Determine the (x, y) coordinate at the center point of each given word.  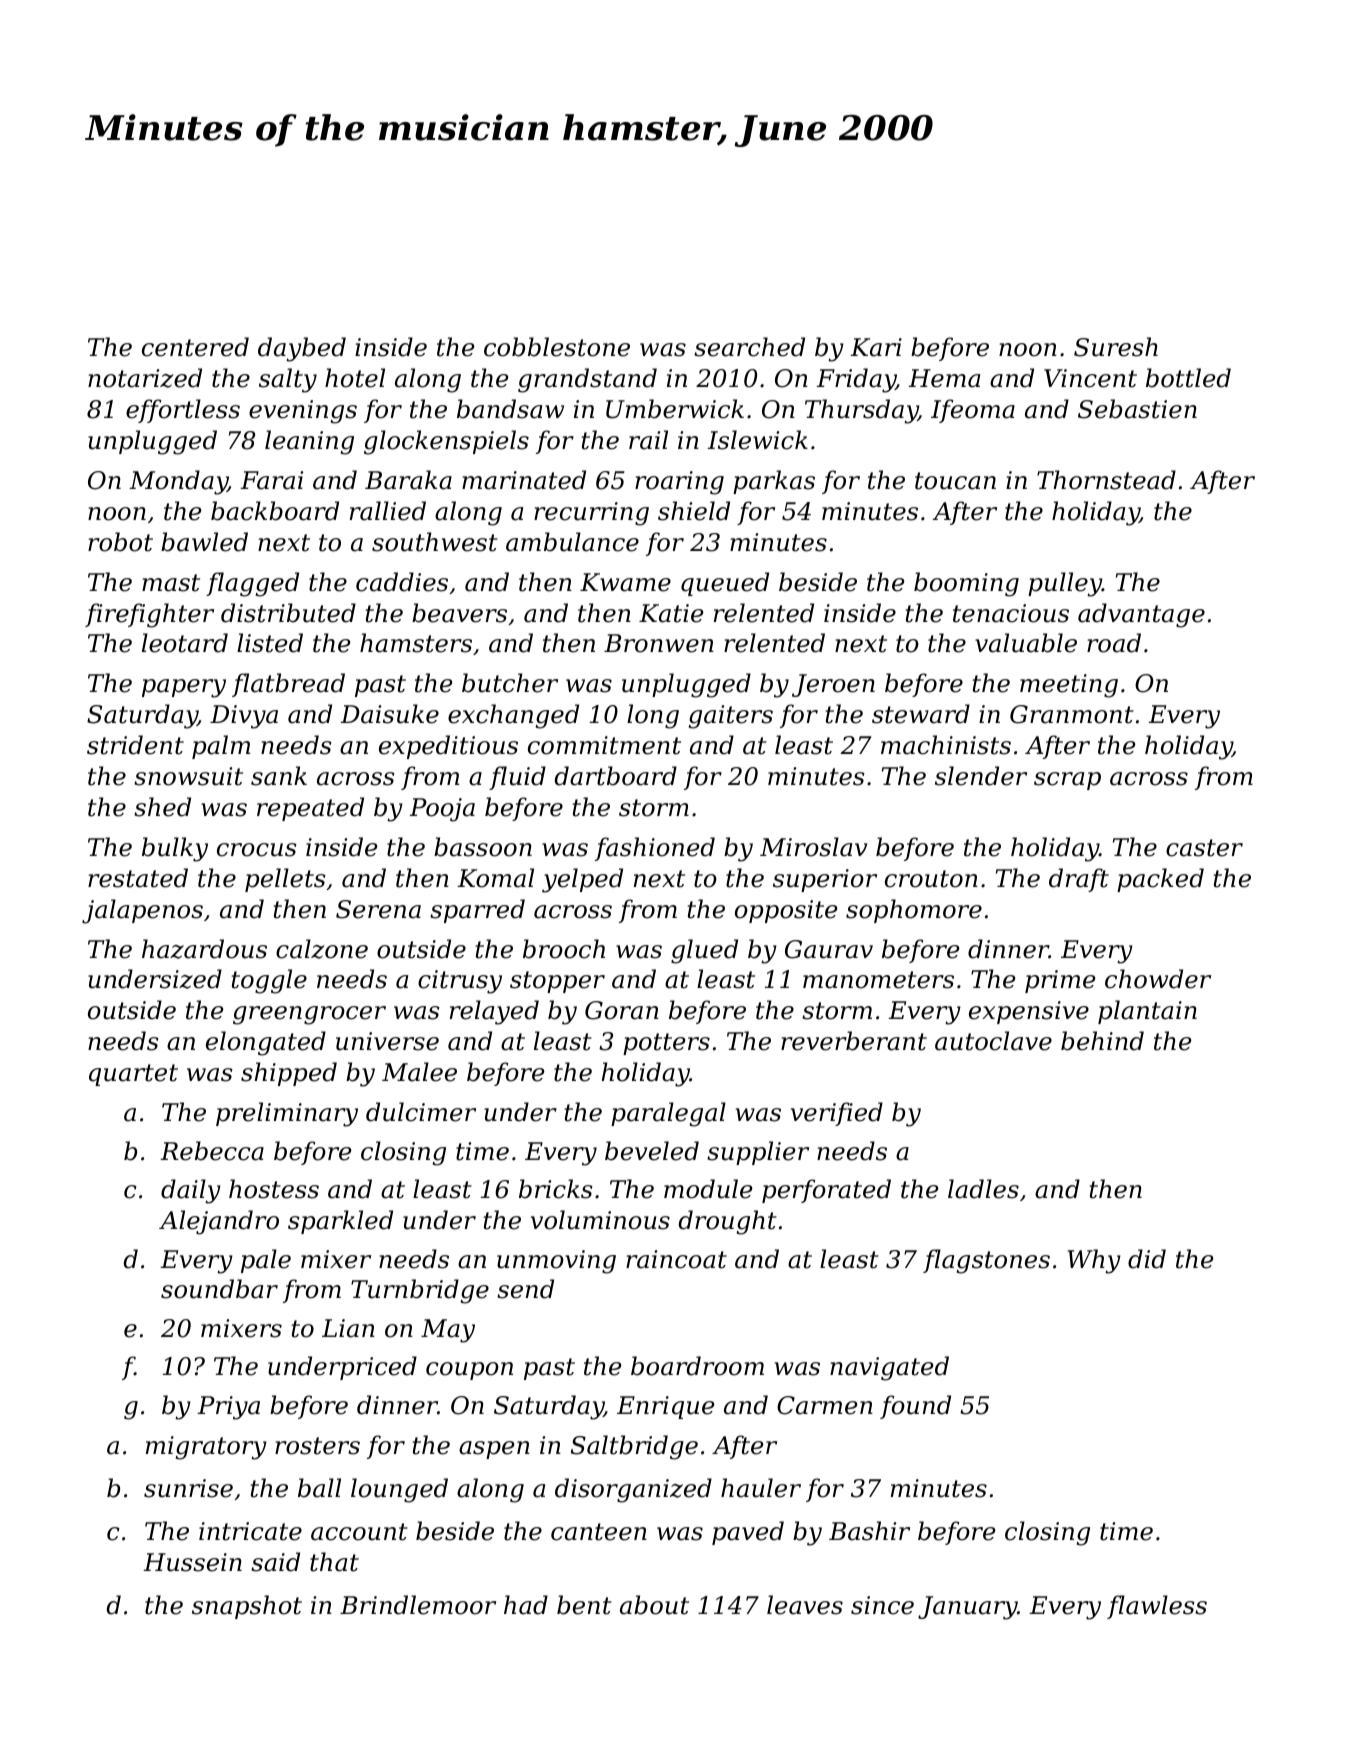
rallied (388, 511)
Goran (622, 1010)
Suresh (1116, 347)
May (448, 1331)
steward (921, 714)
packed (1160, 880)
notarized (145, 378)
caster (1204, 848)
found (915, 1407)
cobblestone (557, 347)
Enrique (665, 1407)
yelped (582, 880)
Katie (671, 613)
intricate (250, 1531)
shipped (289, 1074)
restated (138, 878)
